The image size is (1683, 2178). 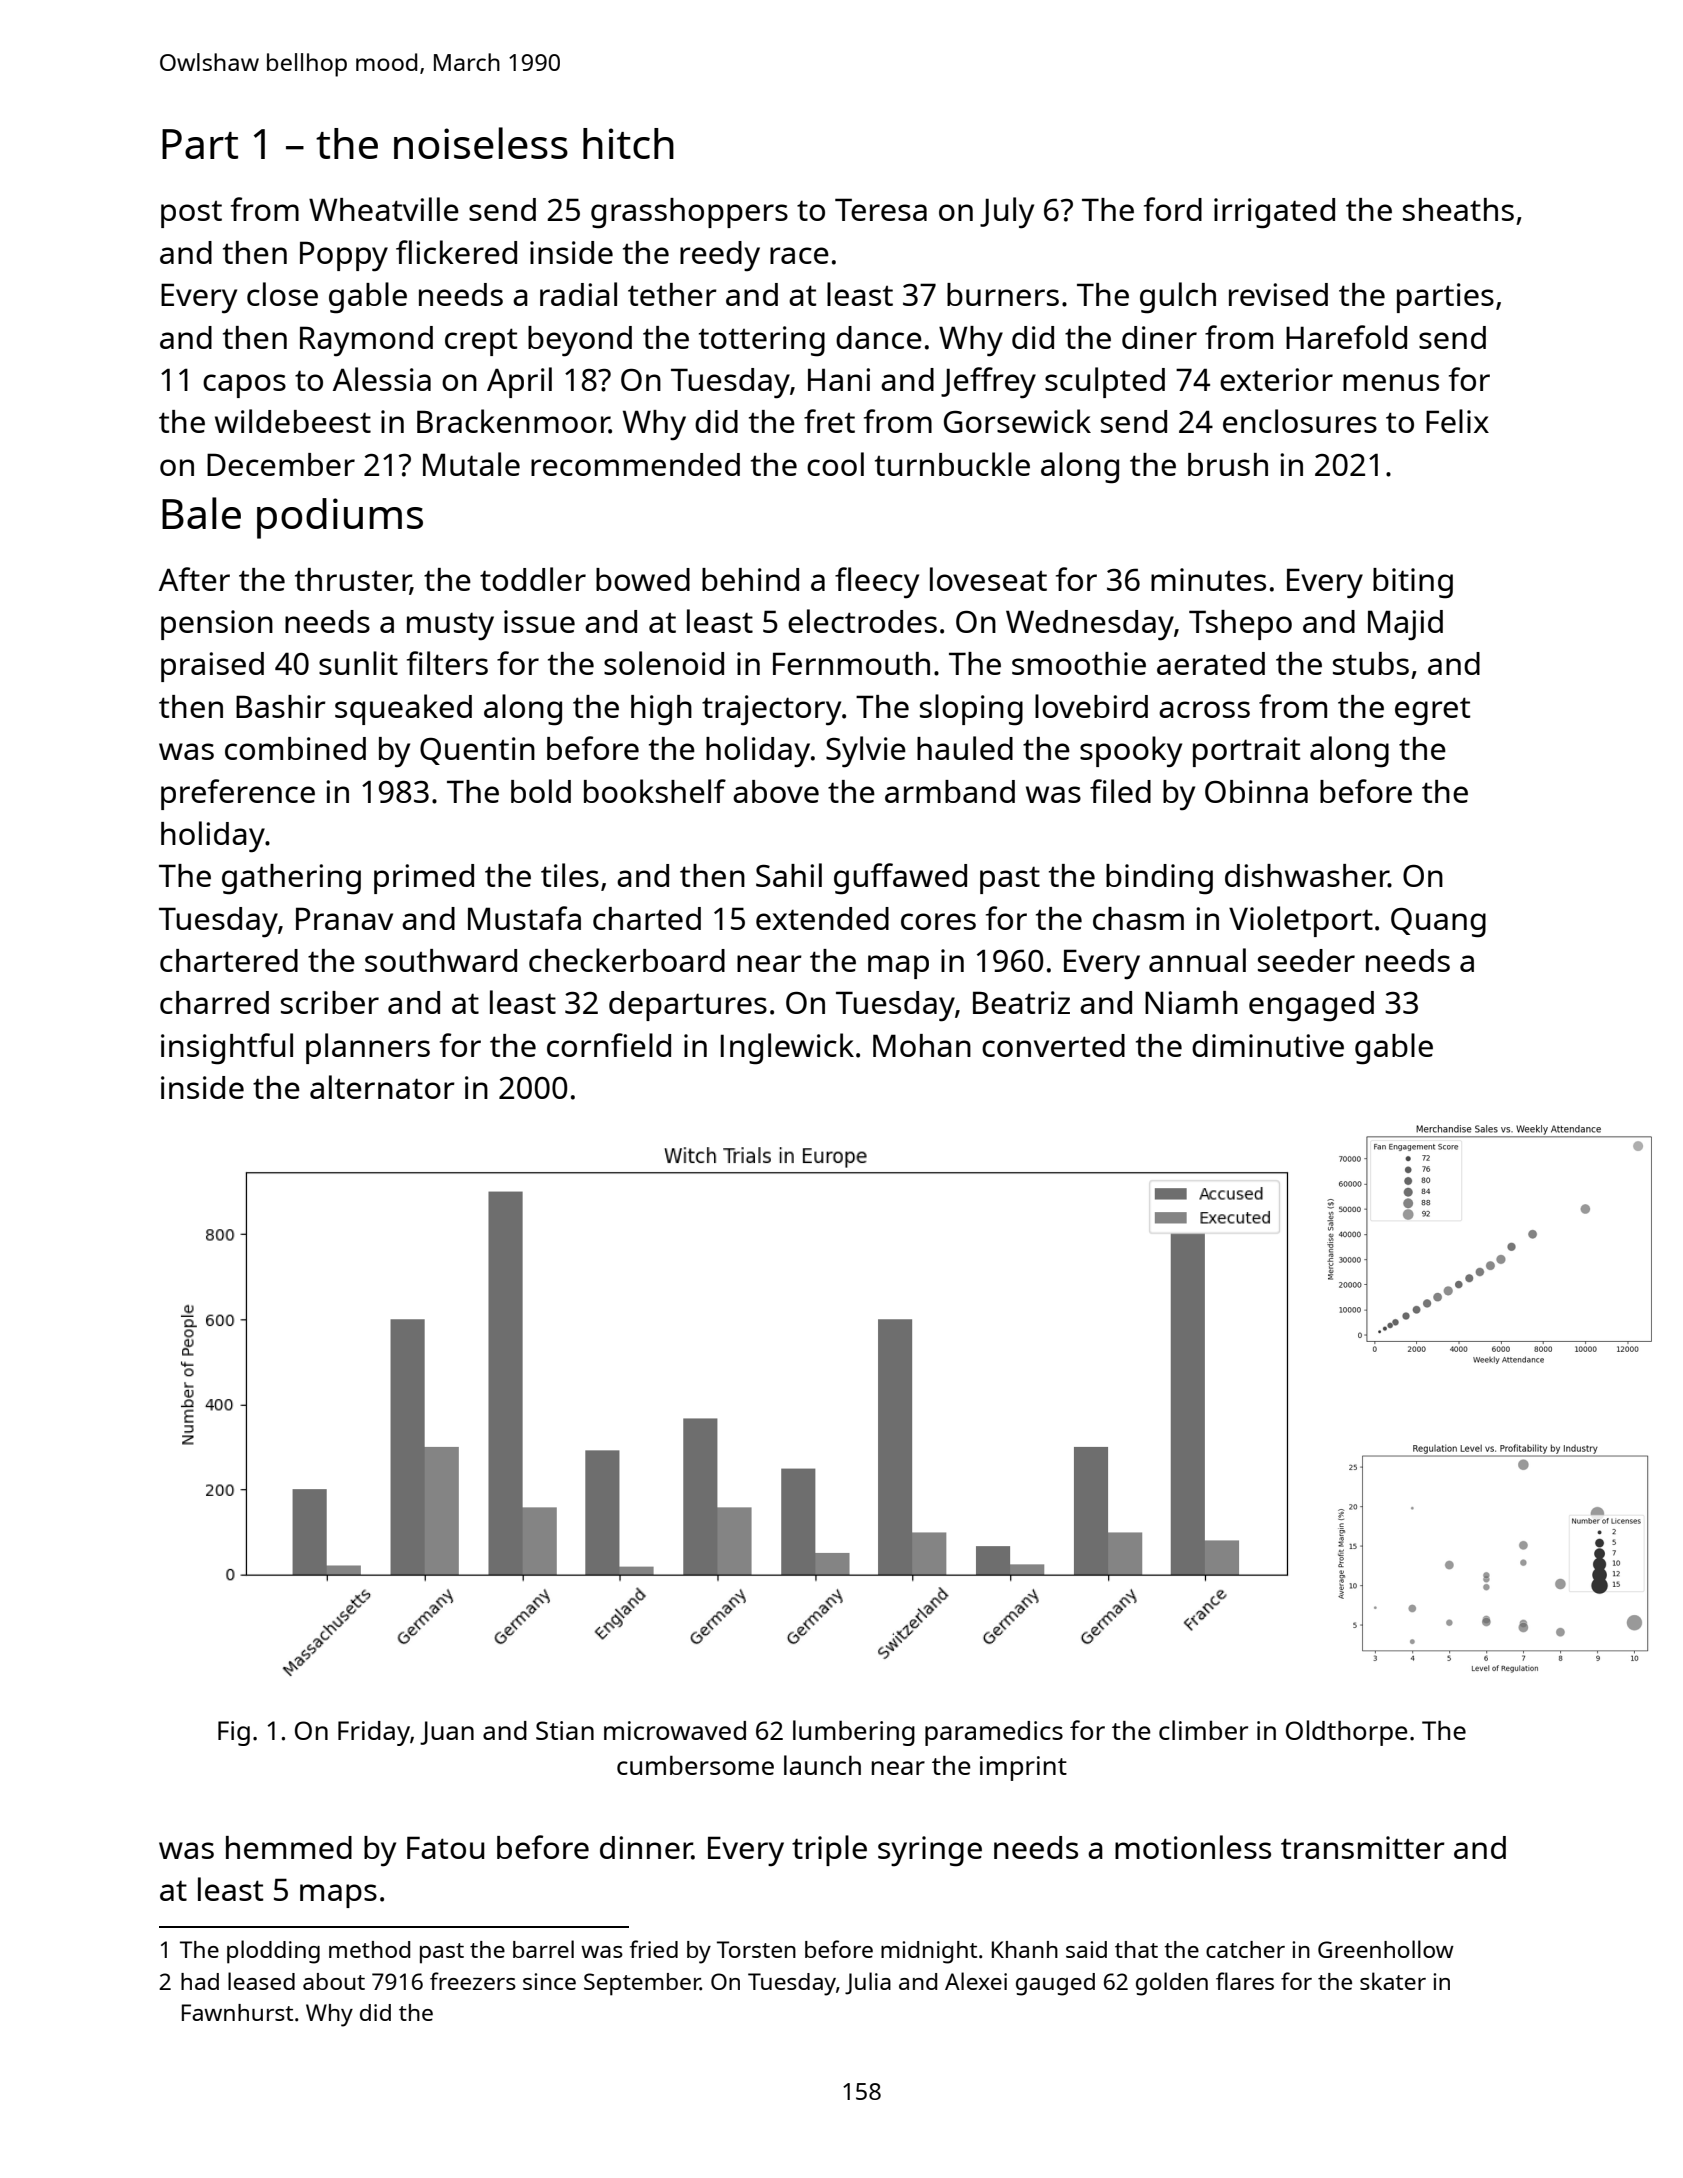 What do you see at coordinates (950, 791) in the screenshot?
I see `armband` at bounding box center [950, 791].
